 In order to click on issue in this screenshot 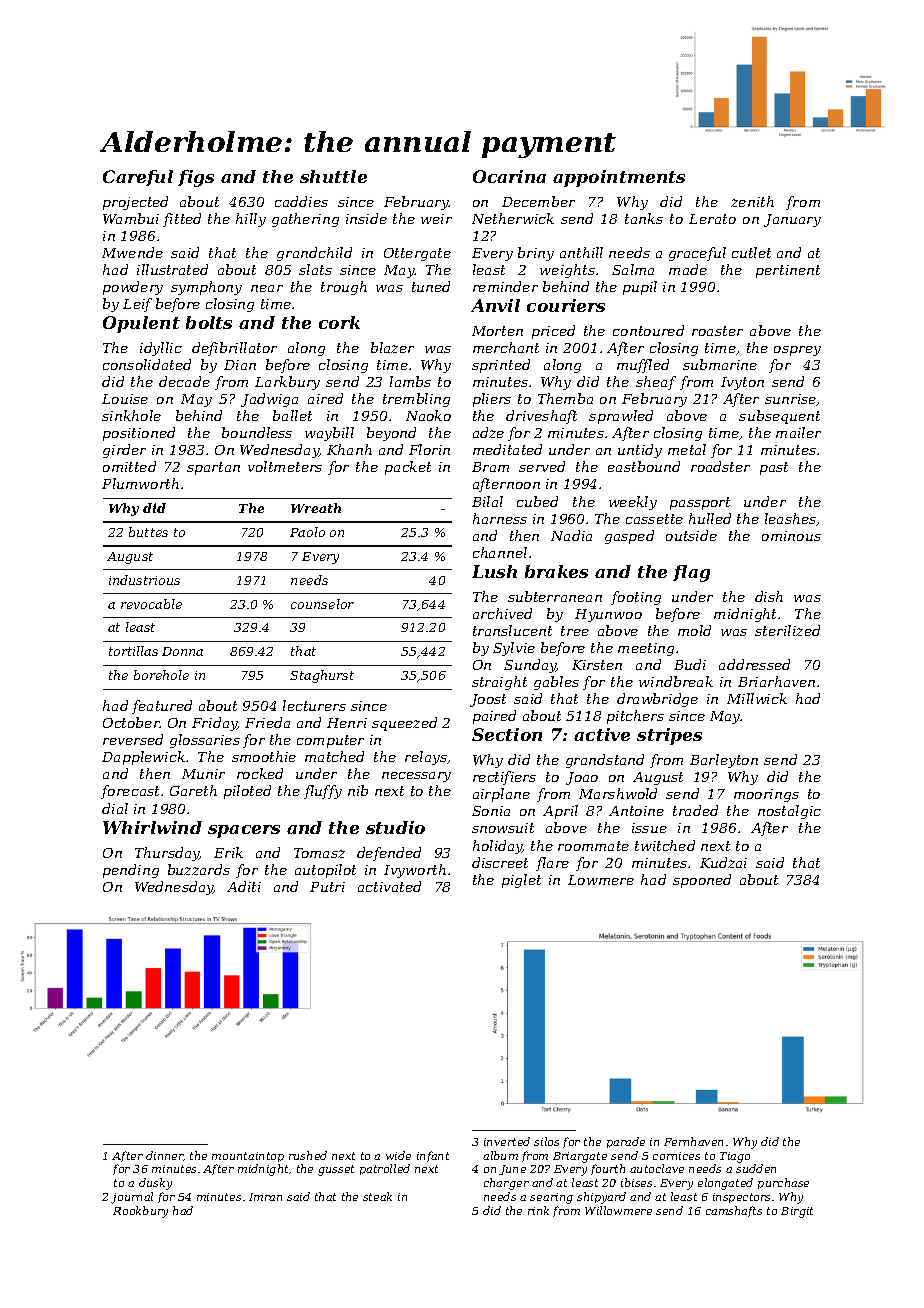, I will do `click(649, 828)`.
